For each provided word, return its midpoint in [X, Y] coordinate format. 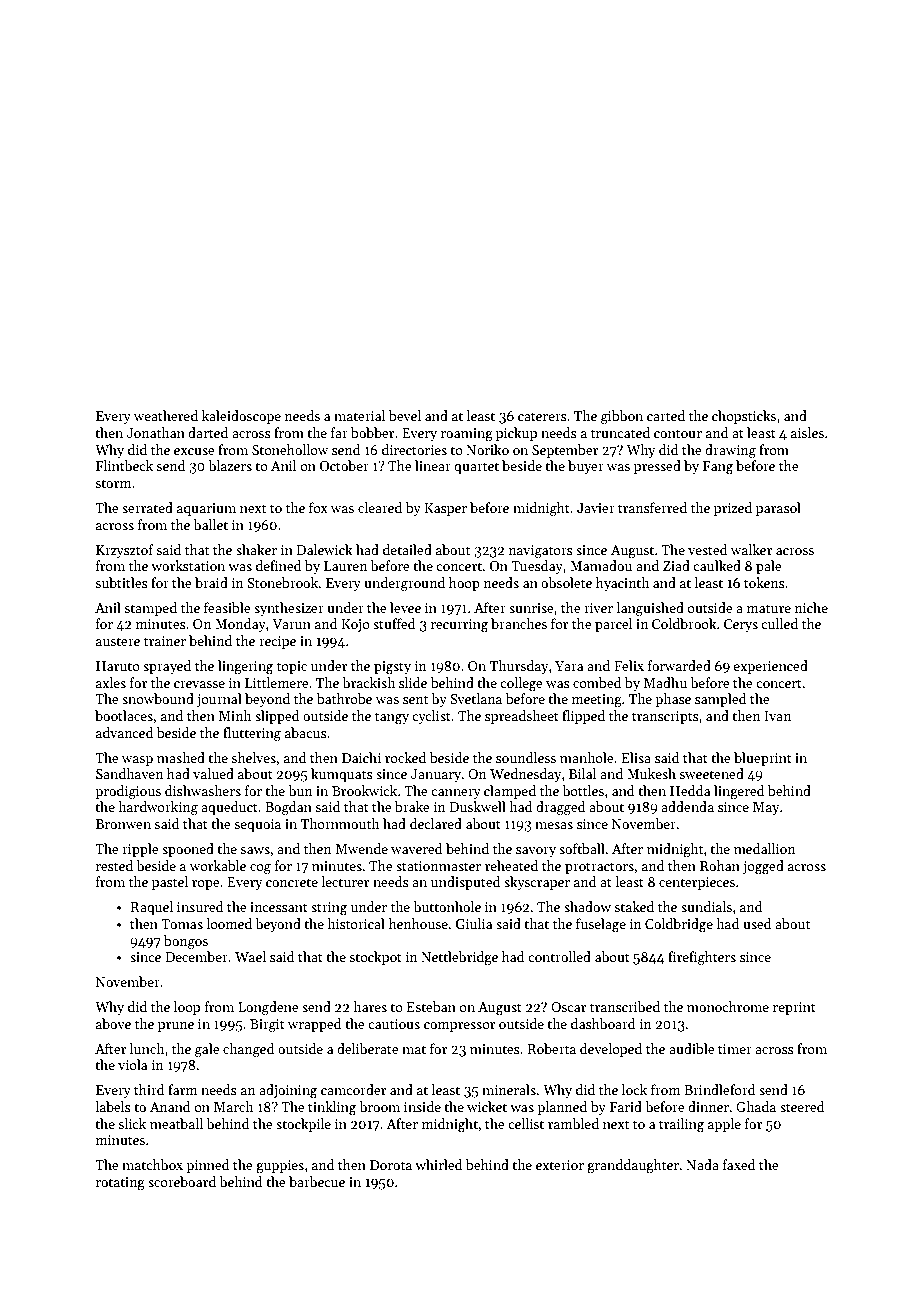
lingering [245, 667]
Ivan [777, 716]
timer [735, 1049]
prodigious [128, 792]
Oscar [568, 1007]
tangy [392, 718]
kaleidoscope [241, 417]
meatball [176, 1123]
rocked [405, 757]
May [766, 808]
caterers [542, 416]
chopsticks [744, 417]
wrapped [315, 1025]
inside [422, 1106]
